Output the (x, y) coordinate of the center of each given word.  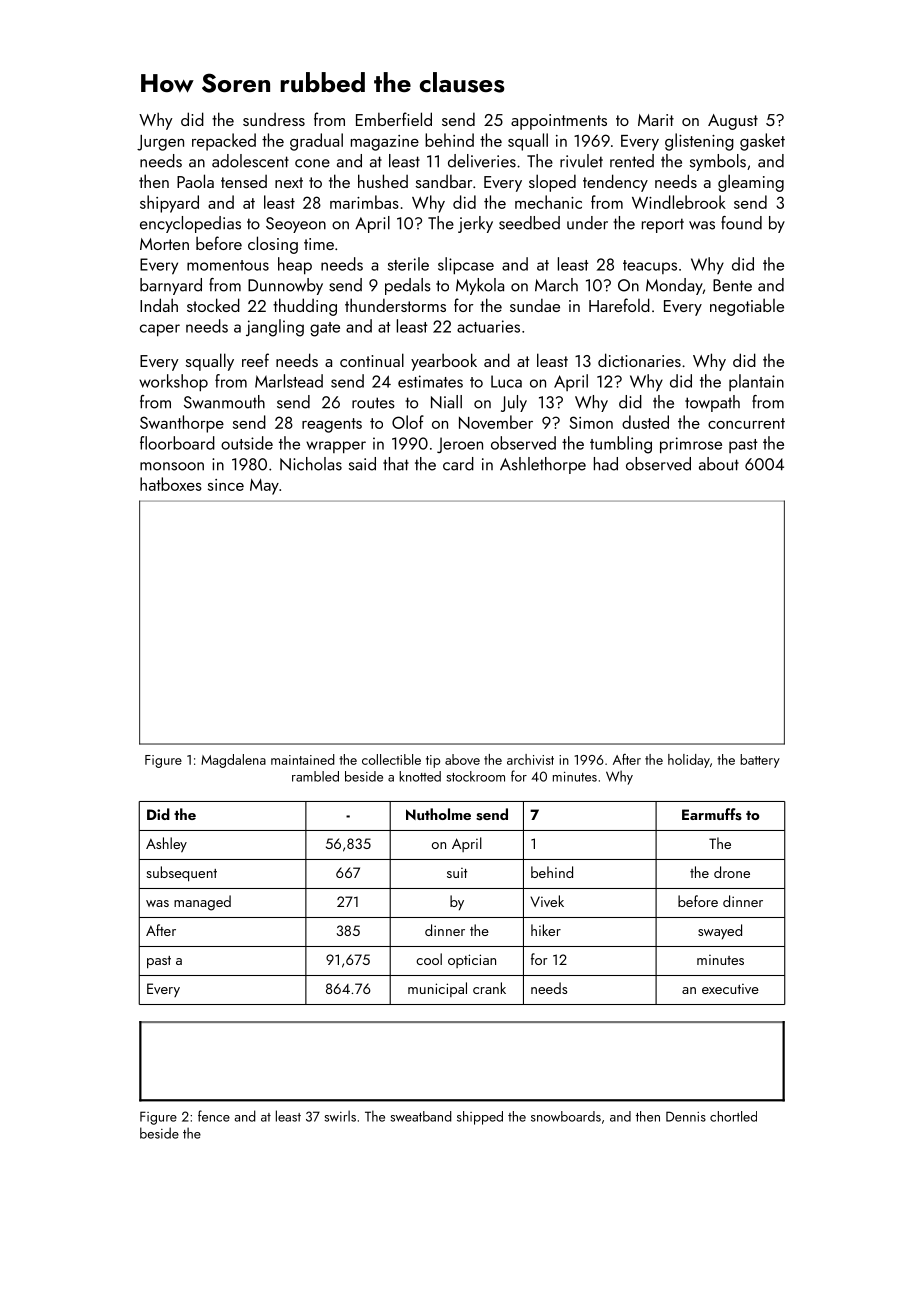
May (264, 487)
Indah (159, 305)
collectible (391, 759)
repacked (224, 142)
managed (202, 903)
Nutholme (438, 814)
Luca (506, 381)
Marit (656, 120)
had (606, 464)
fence (214, 1116)
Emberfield (394, 119)
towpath (712, 403)
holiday (689, 761)
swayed (720, 931)
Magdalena (233, 761)
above (462, 759)
